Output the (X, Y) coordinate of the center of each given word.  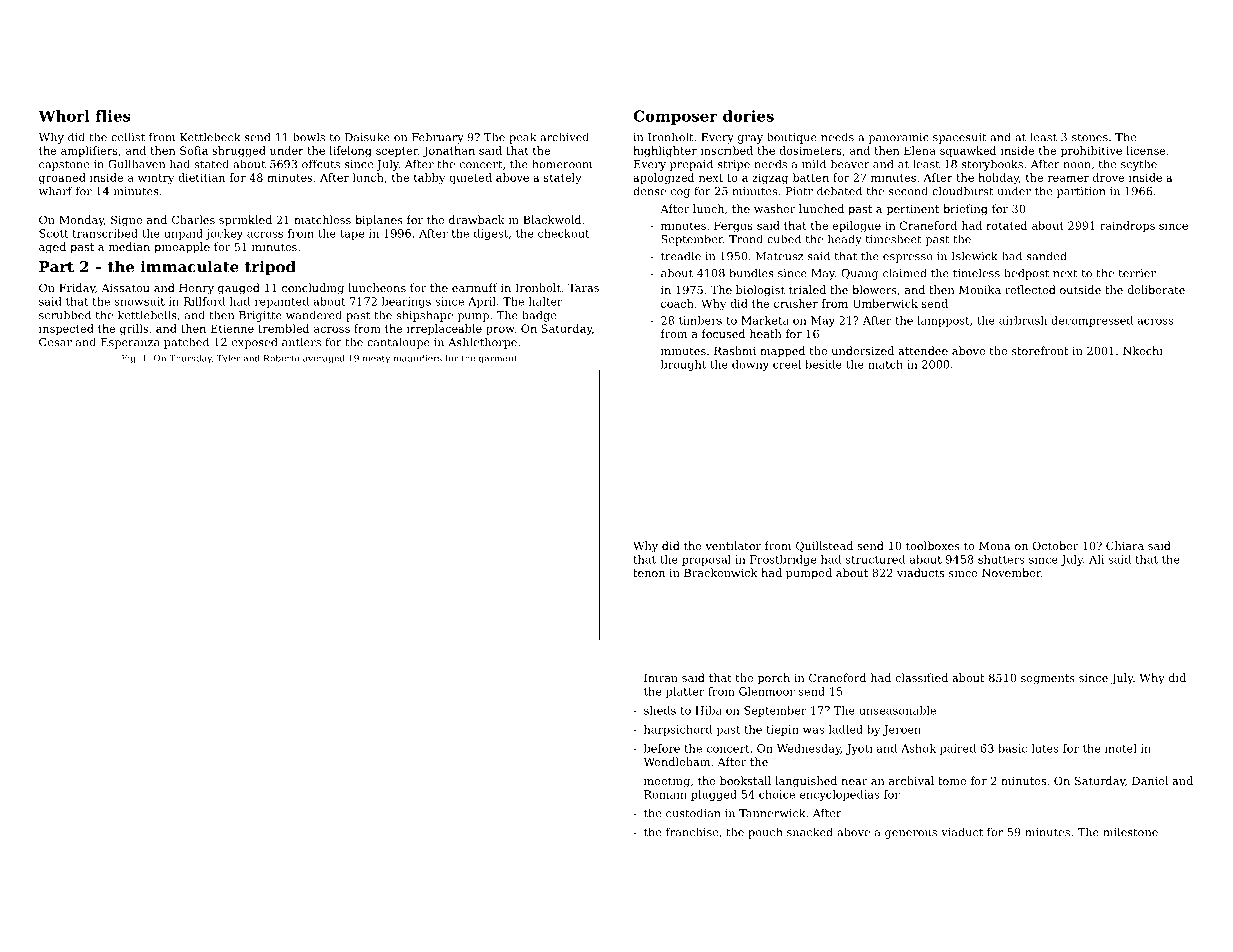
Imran (661, 678)
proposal (706, 560)
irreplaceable (444, 329)
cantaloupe (398, 343)
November (1011, 572)
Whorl (64, 116)
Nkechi (1143, 350)
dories (748, 116)
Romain (665, 794)
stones (1090, 138)
